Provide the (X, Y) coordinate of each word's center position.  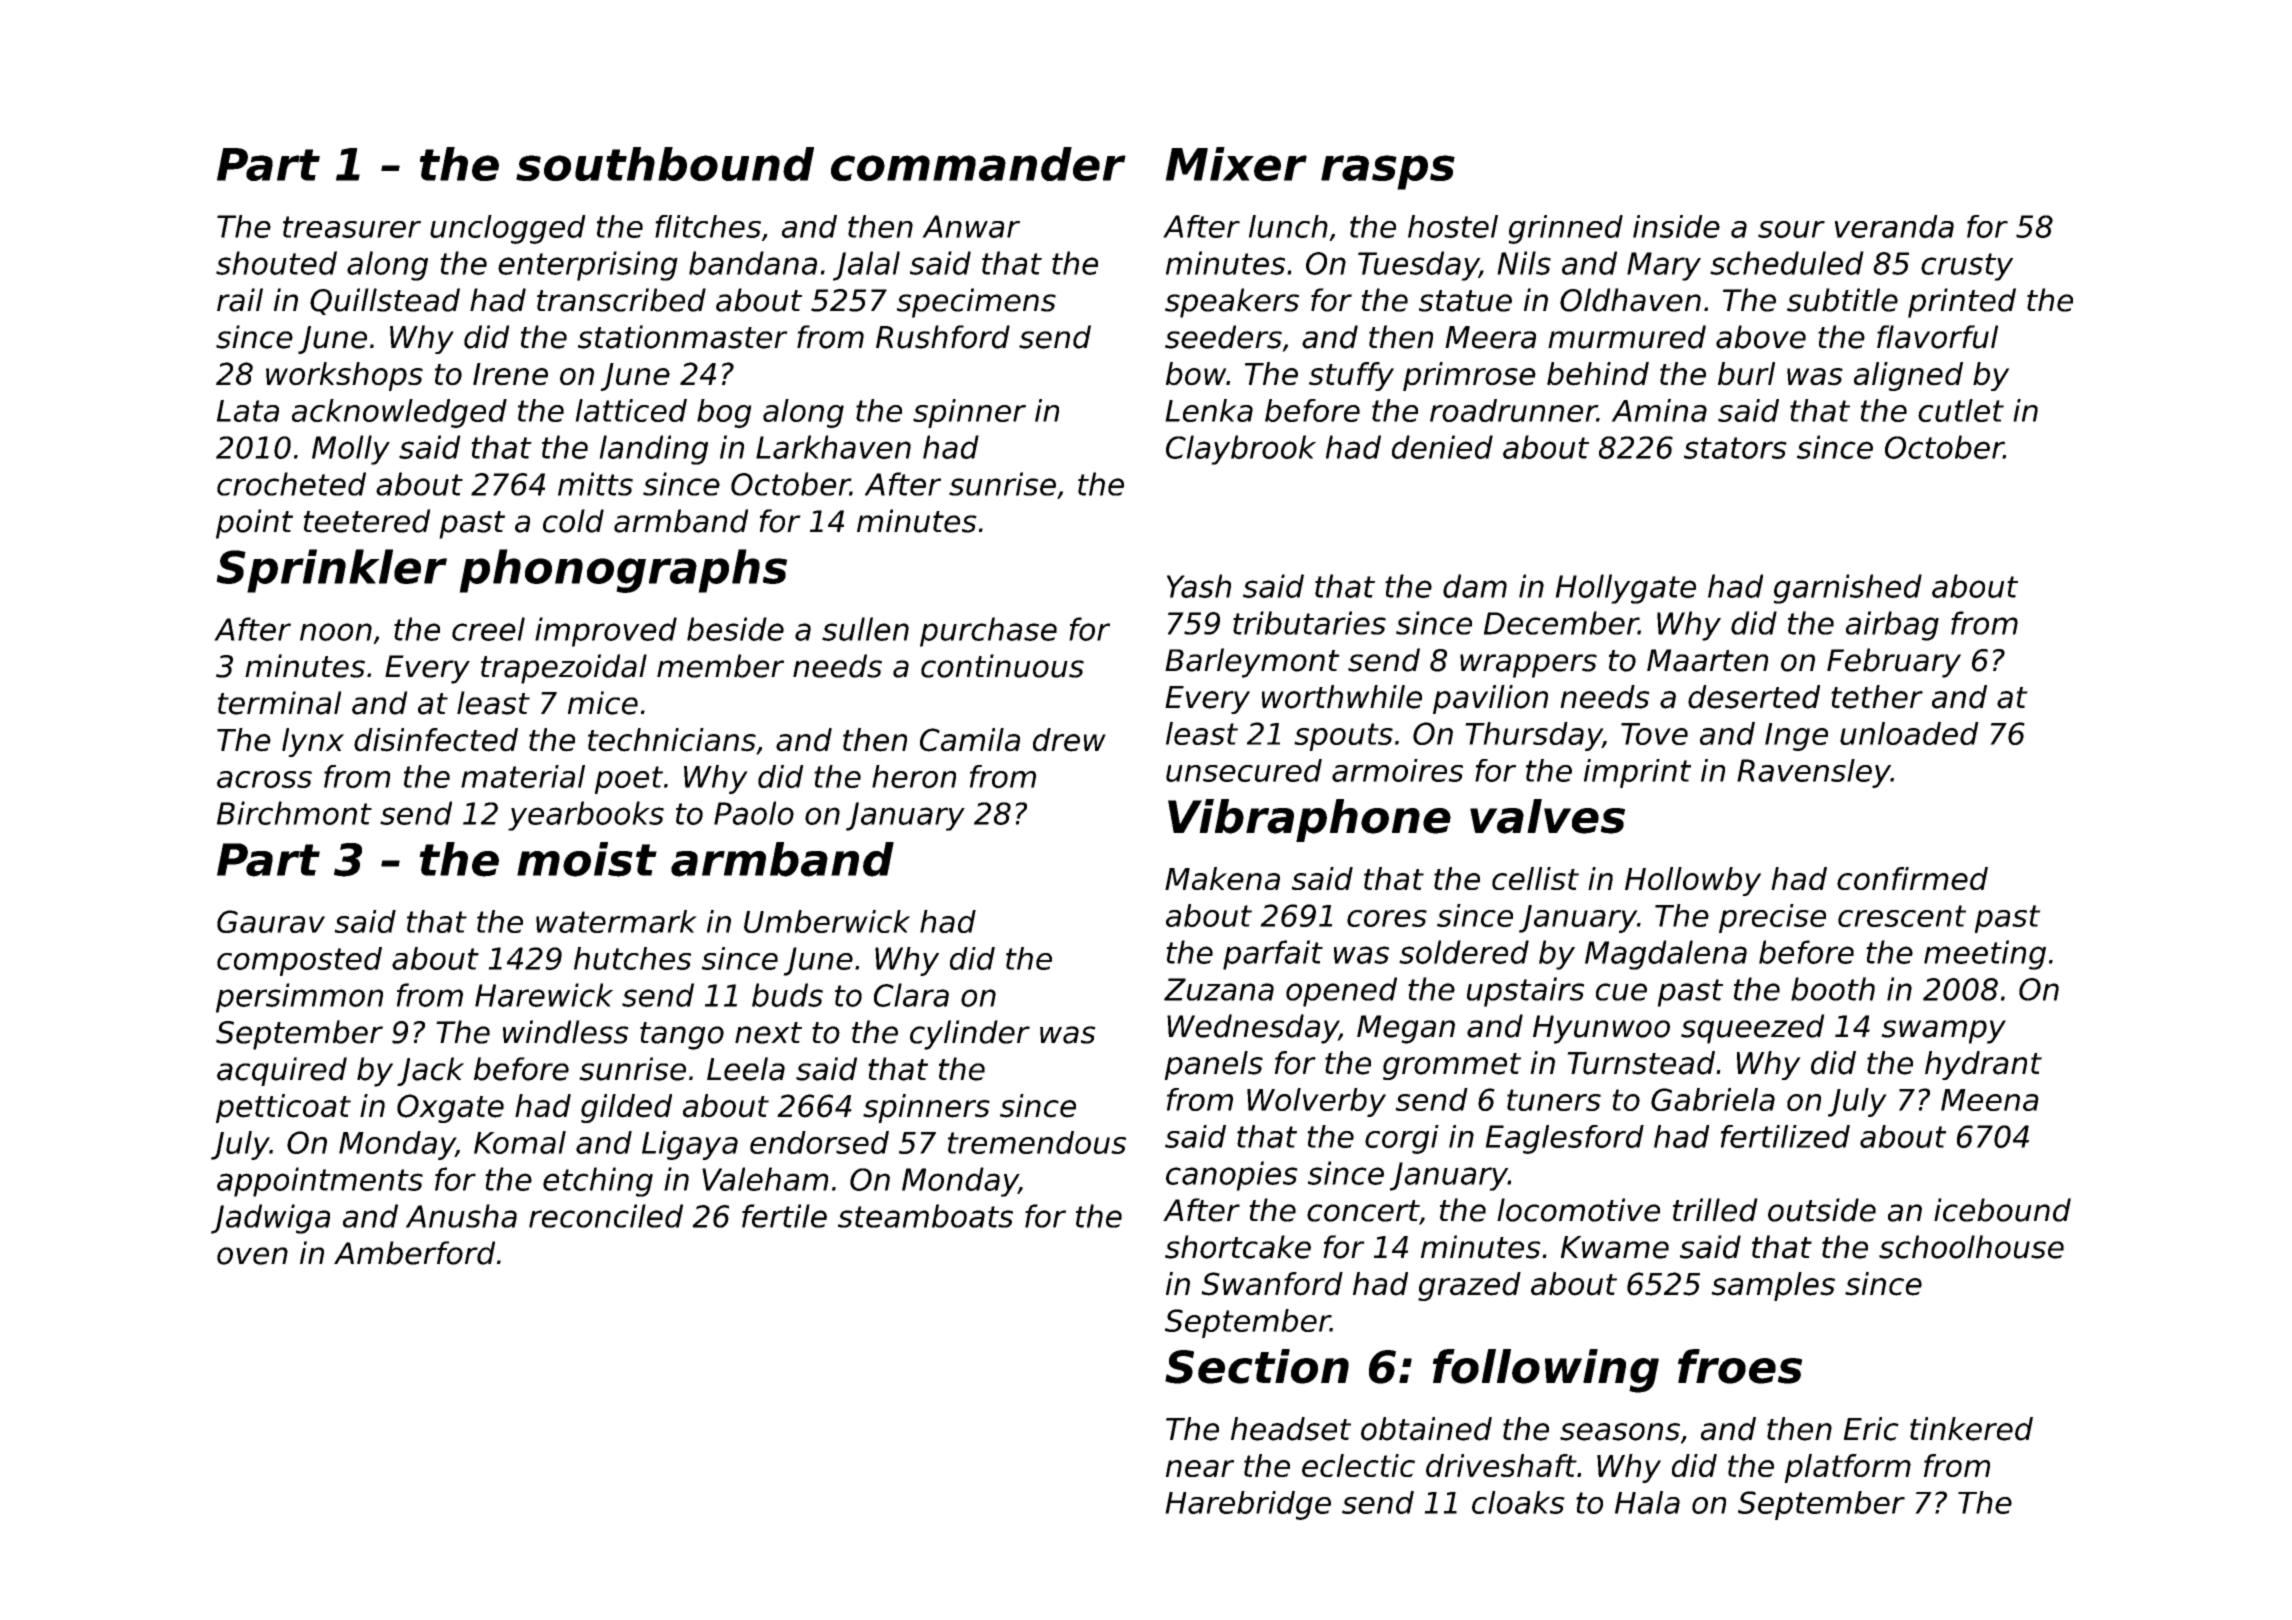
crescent (1902, 916)
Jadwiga (270, 1219)
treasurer (352, 227)
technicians (672, 740)
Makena (1222, 878)
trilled (1715, 1210)
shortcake (1238, 1247)
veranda (1894, 226)
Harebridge (1248, 1505)
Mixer (1236, 164)
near (1200, 1468)
